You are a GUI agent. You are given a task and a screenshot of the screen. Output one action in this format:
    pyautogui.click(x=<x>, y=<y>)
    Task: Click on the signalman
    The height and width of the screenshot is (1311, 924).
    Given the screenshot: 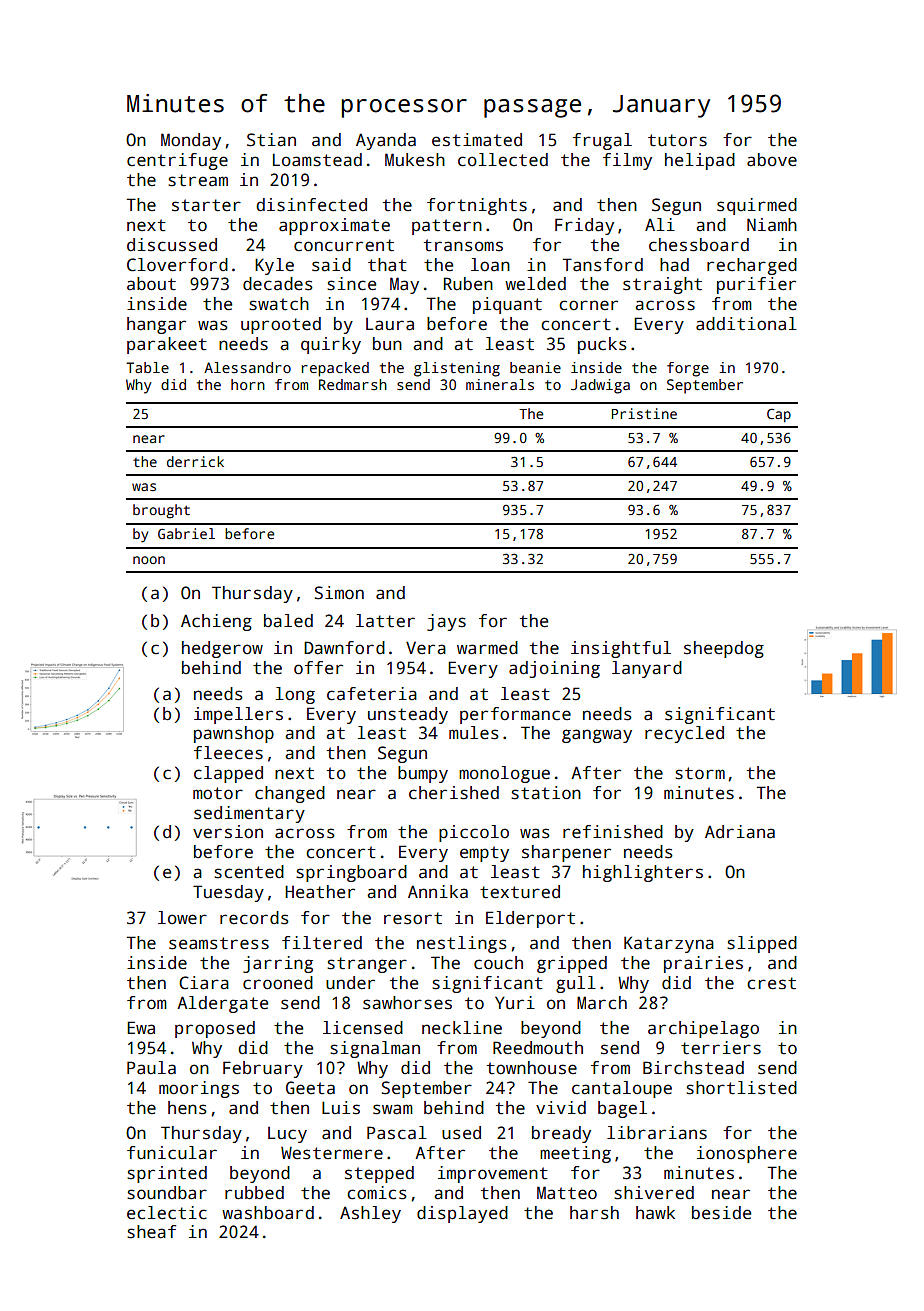 What is the action you would take?
    pyautogui.click(x=375, y=1049)
